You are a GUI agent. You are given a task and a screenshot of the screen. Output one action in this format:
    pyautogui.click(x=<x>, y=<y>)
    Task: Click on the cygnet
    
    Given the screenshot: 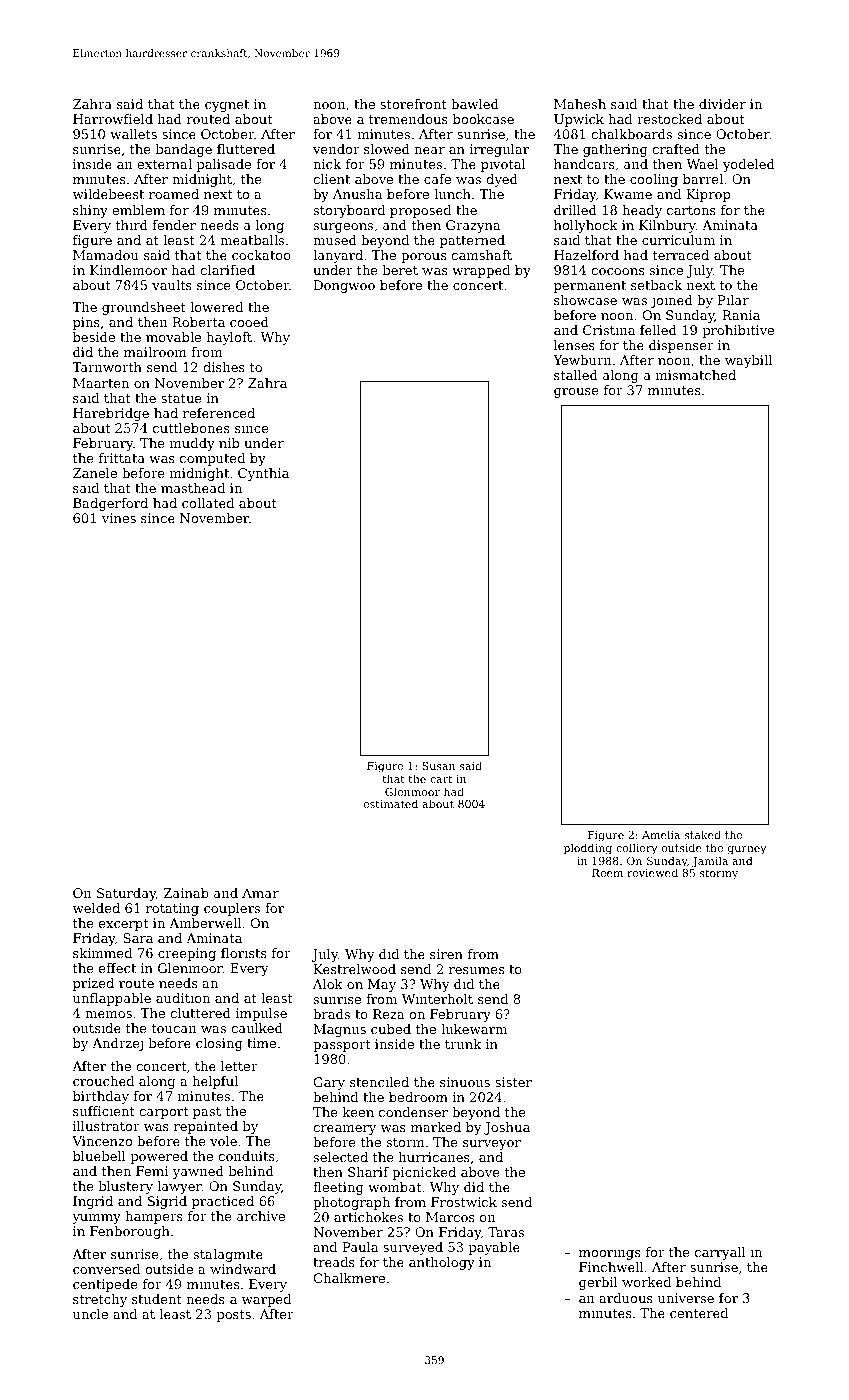 What is the action you would take?
    pyautogui.click(x=227, y=106)
